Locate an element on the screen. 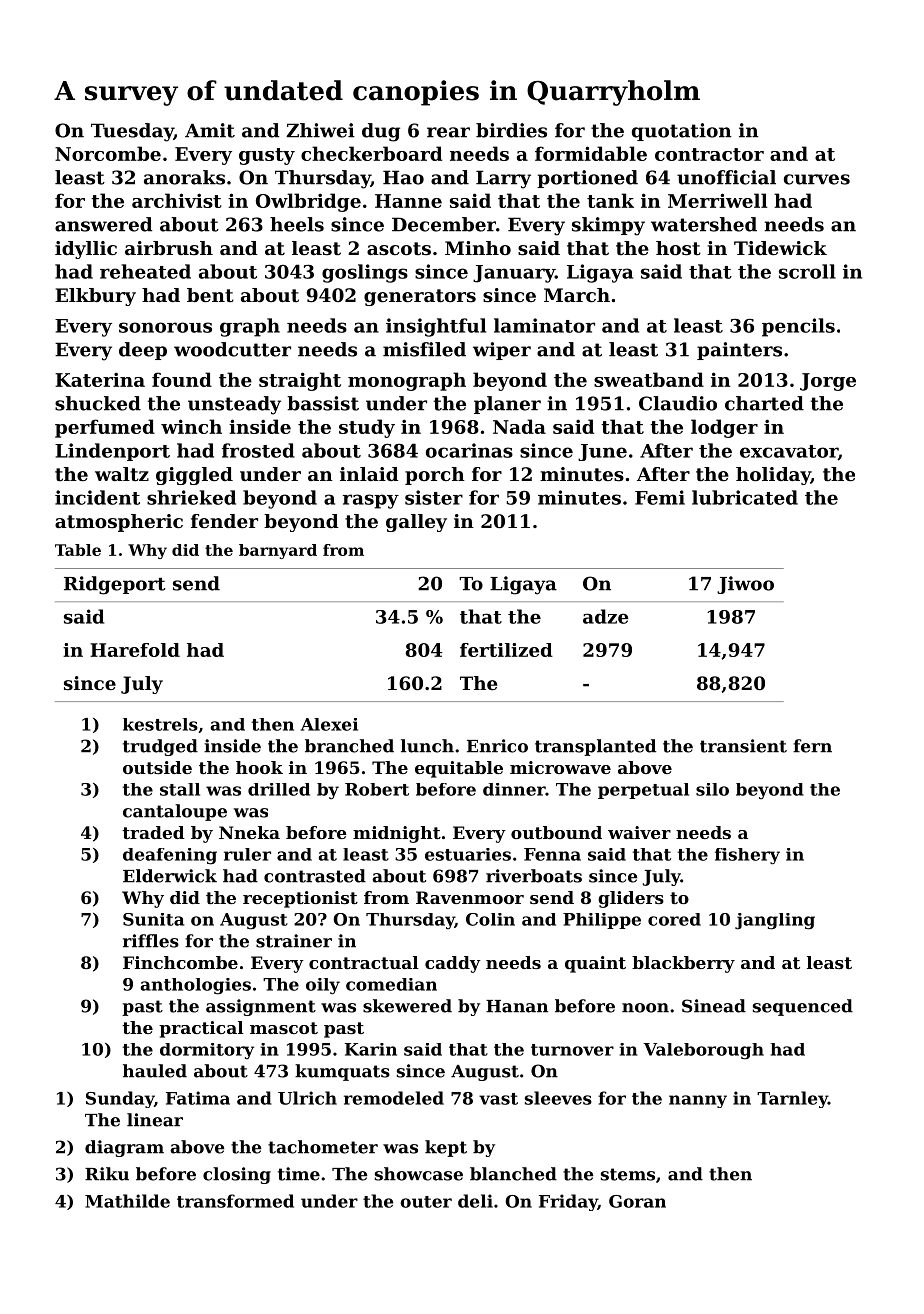  quotation is located at coordinates (681, 132).
